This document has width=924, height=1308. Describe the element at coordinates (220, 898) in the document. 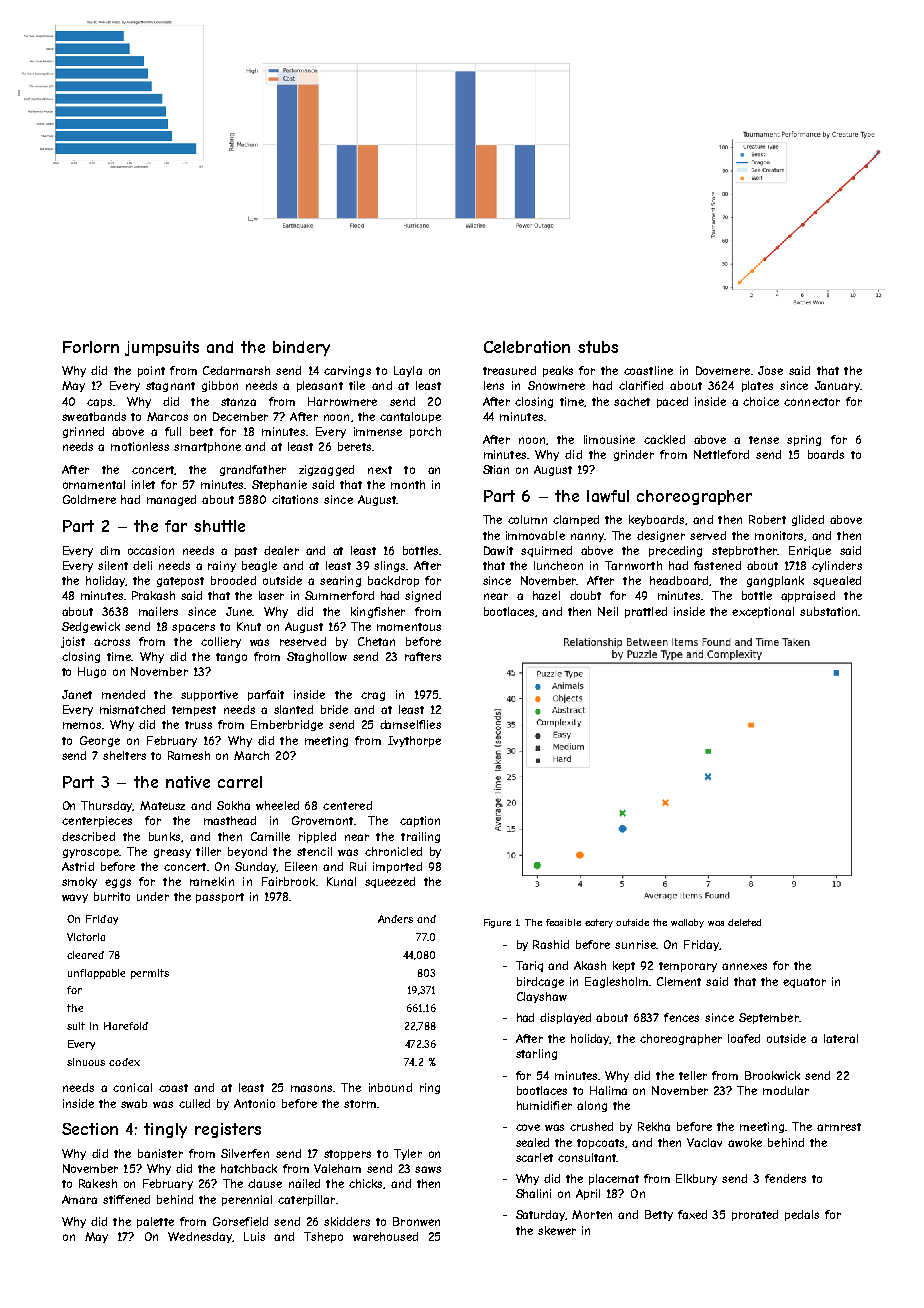

I see `passport` at that location.
